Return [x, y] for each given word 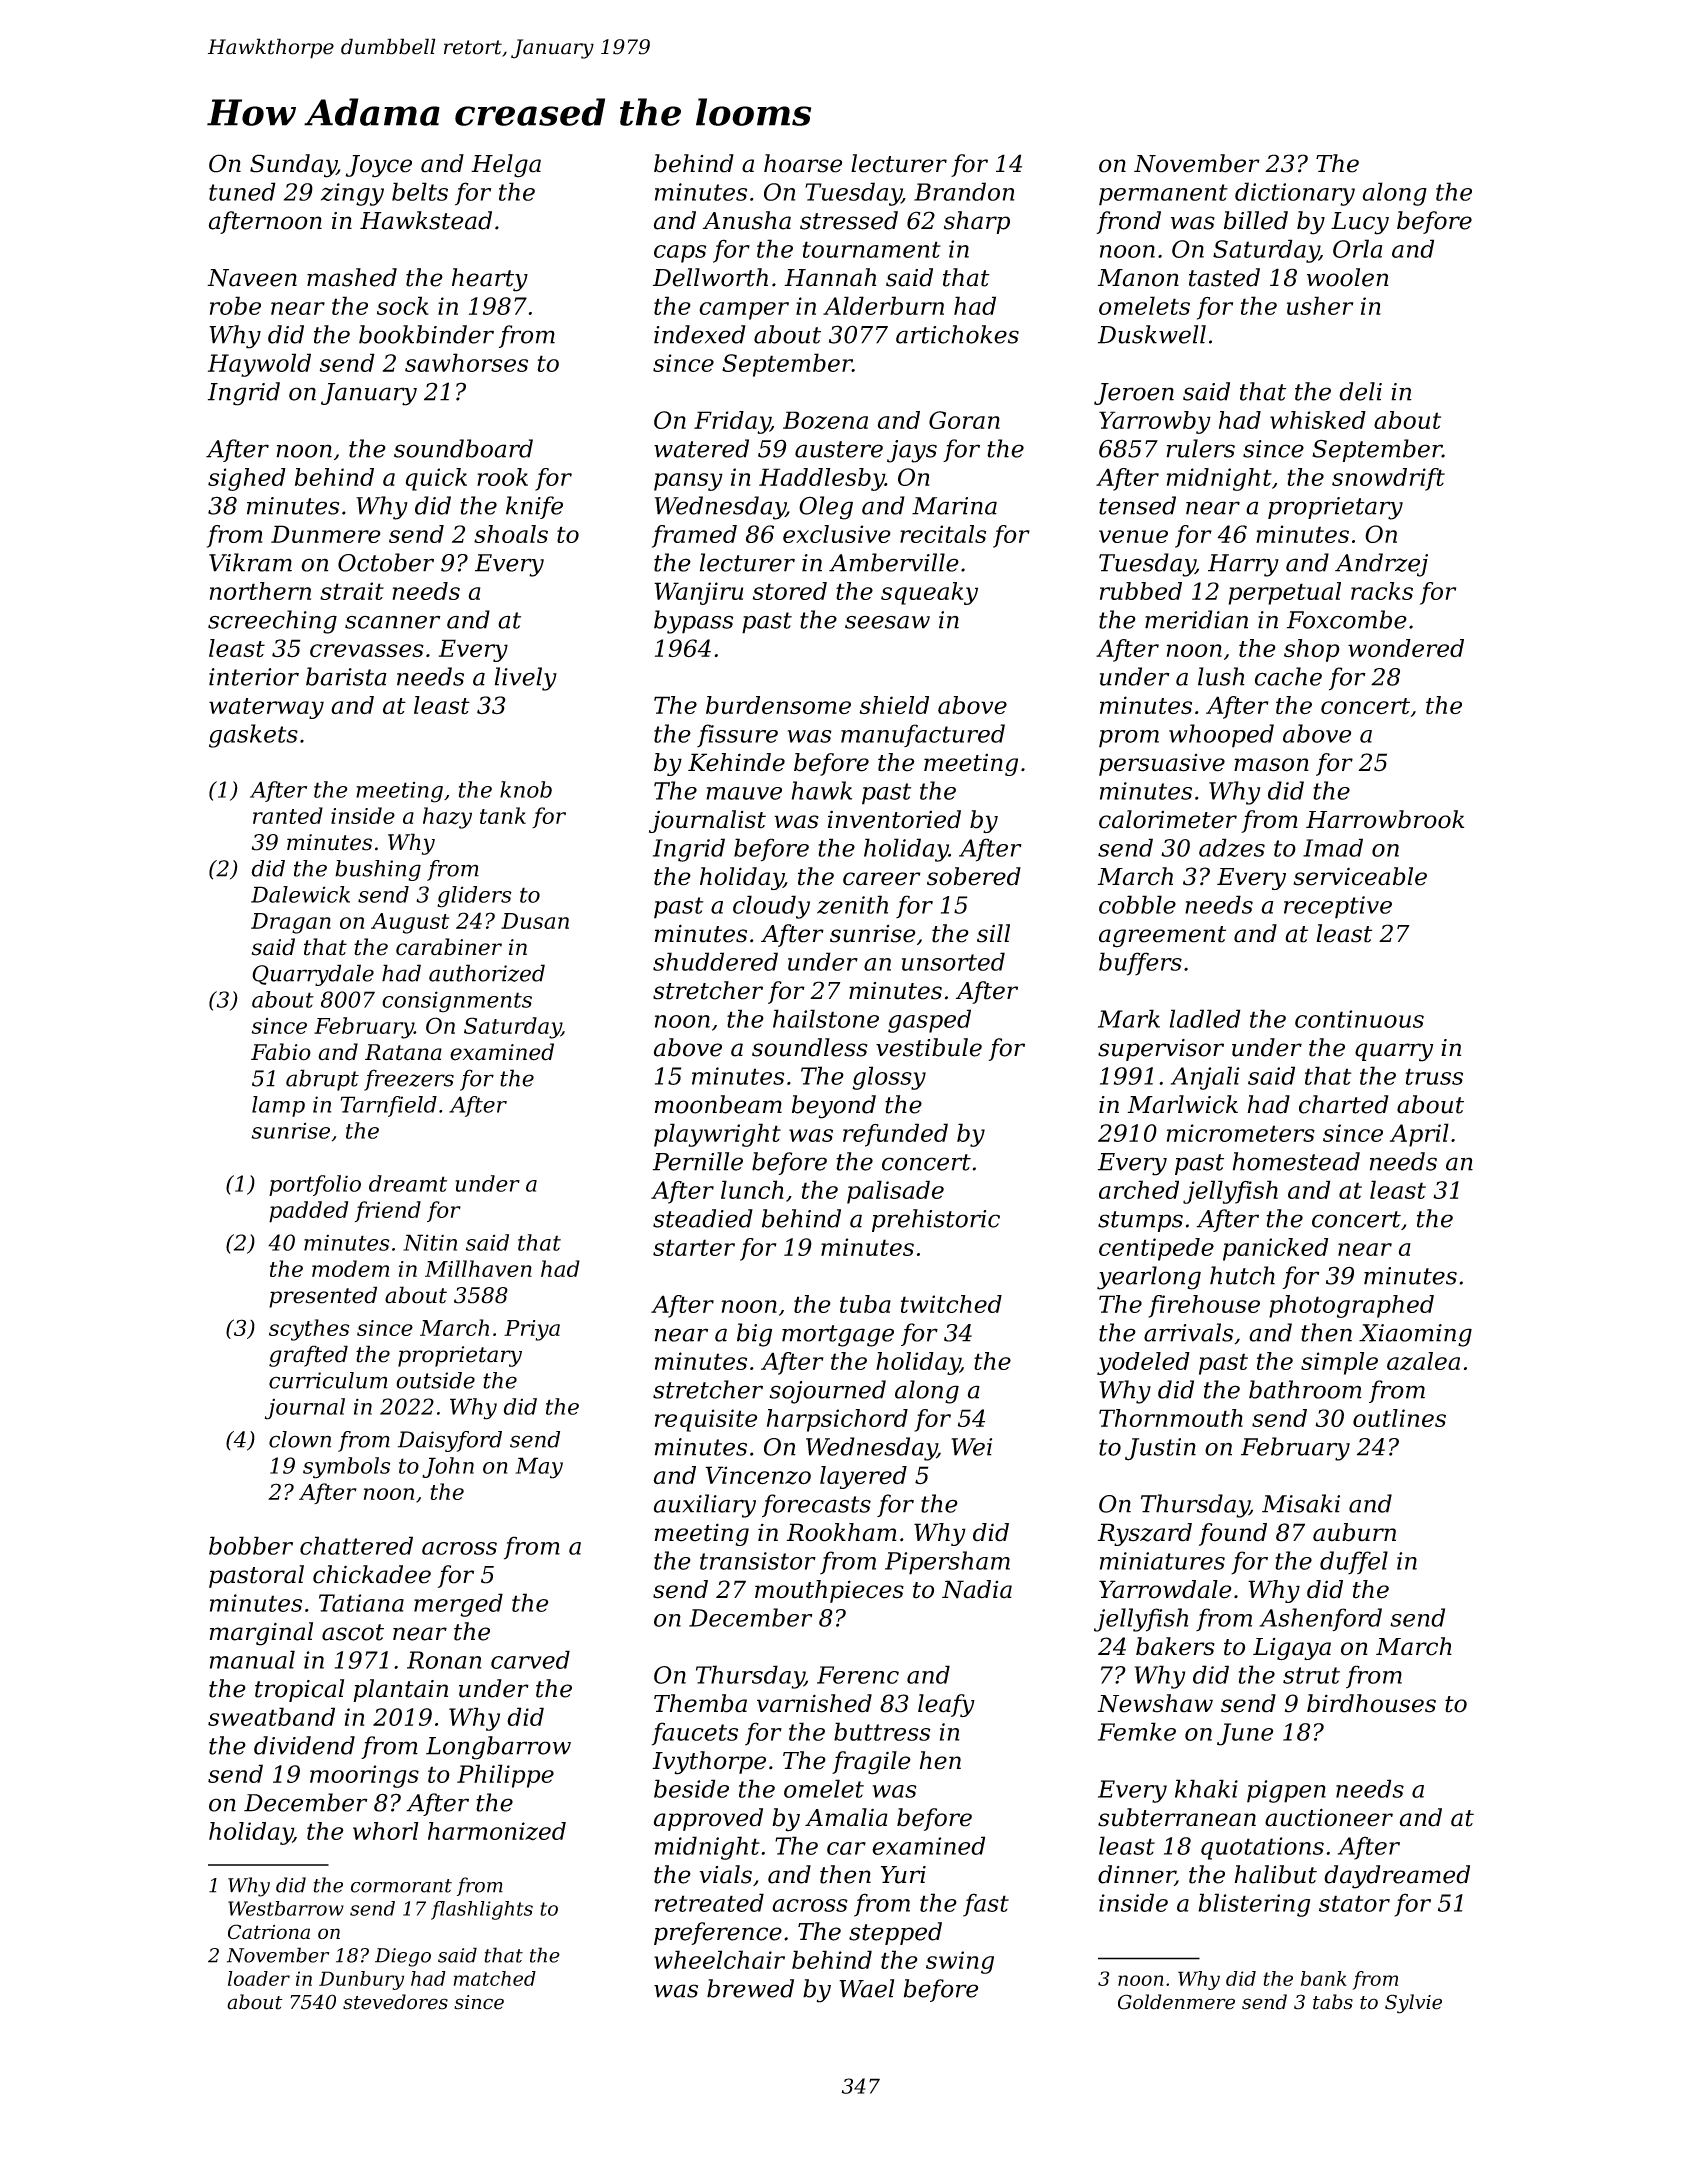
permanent [1163, 195]
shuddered [715, 961]
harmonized [497, 1831]
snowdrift [1388, 479]
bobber [251, 1545]
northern [260, 591]
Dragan [291, 923]
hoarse [803, 163]
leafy [946, 1706]
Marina [954, 506]
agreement [1162, 937]
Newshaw [1155, 1703]
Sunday [293, 166]
